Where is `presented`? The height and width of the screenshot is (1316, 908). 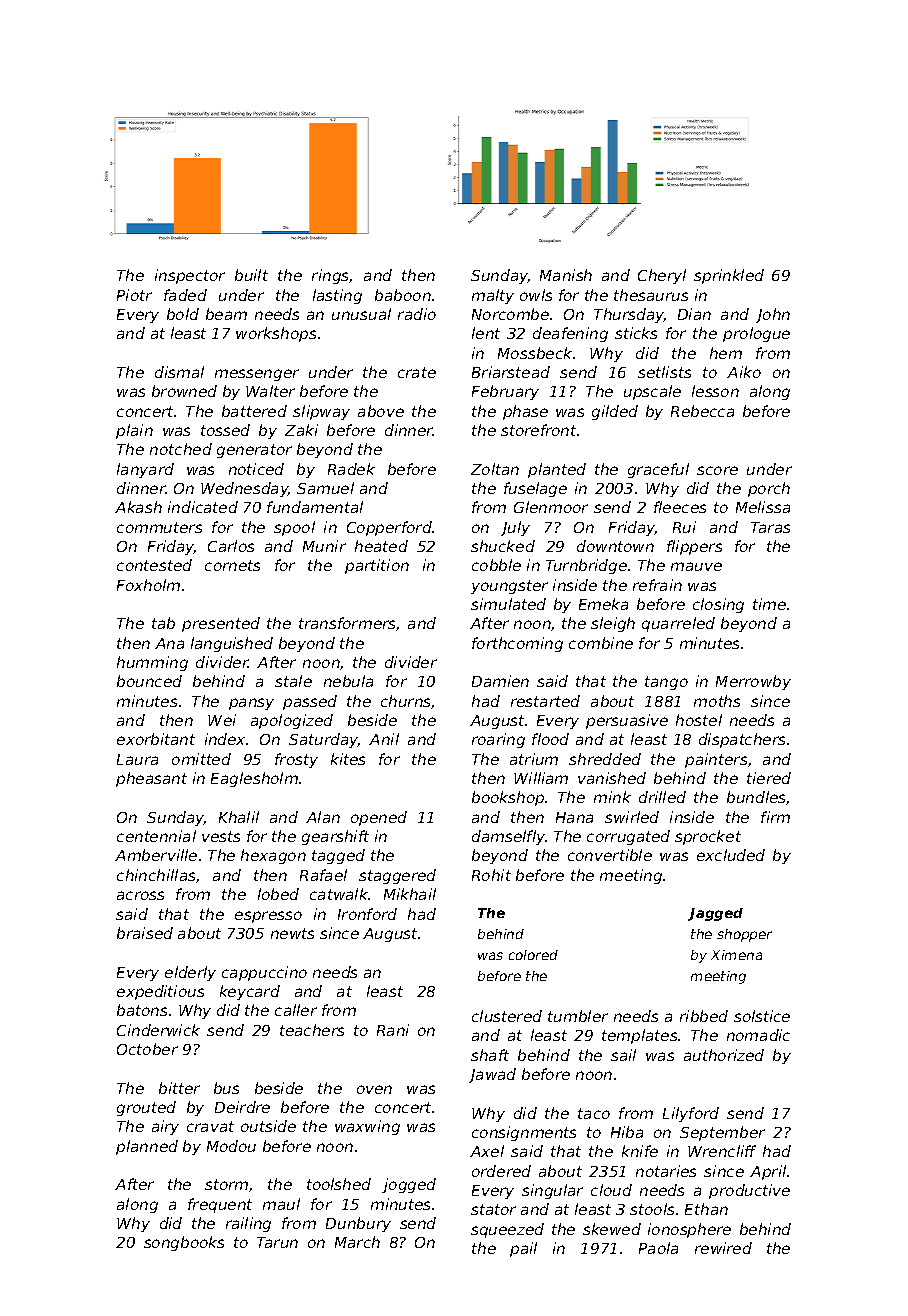
presented is located at coordinates (221, 624).
